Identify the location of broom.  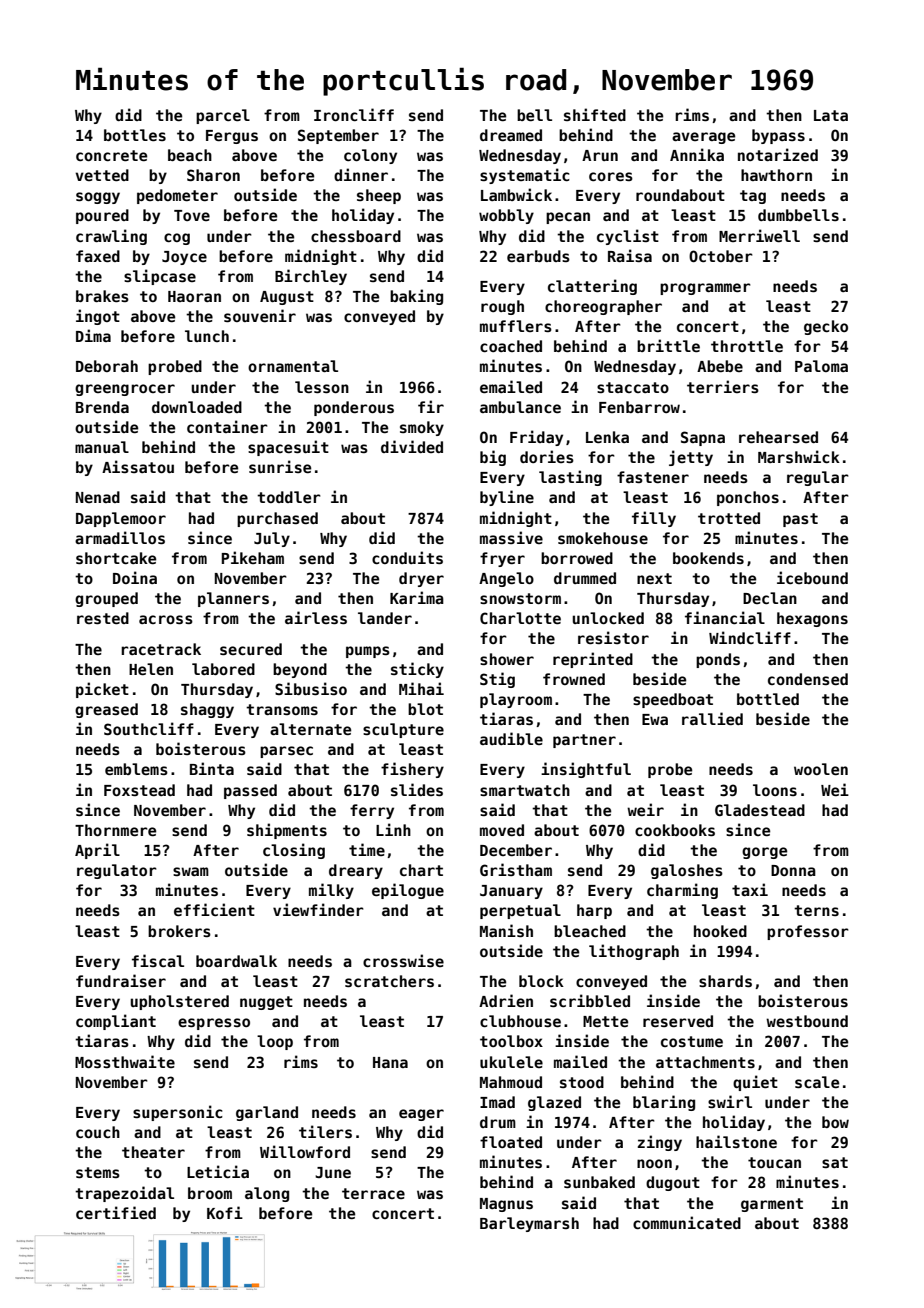
(210, 1193).
